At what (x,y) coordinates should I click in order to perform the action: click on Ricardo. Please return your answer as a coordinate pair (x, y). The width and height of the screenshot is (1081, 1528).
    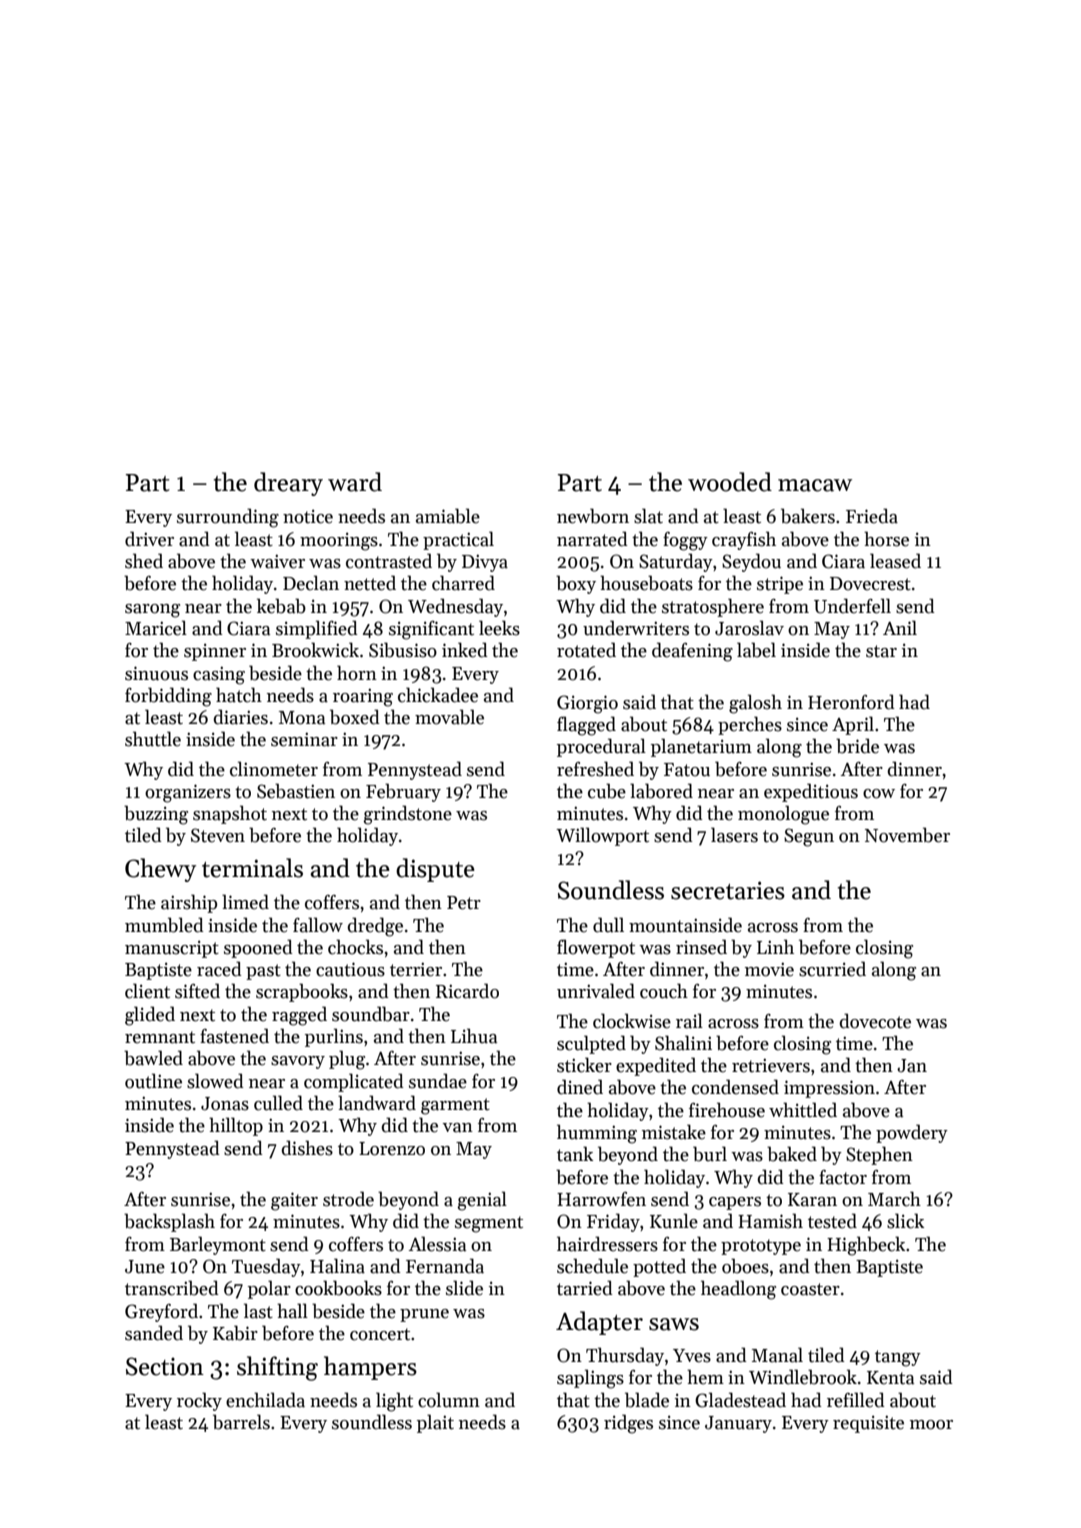
    Looking at the image, I should click on (467, 991).
